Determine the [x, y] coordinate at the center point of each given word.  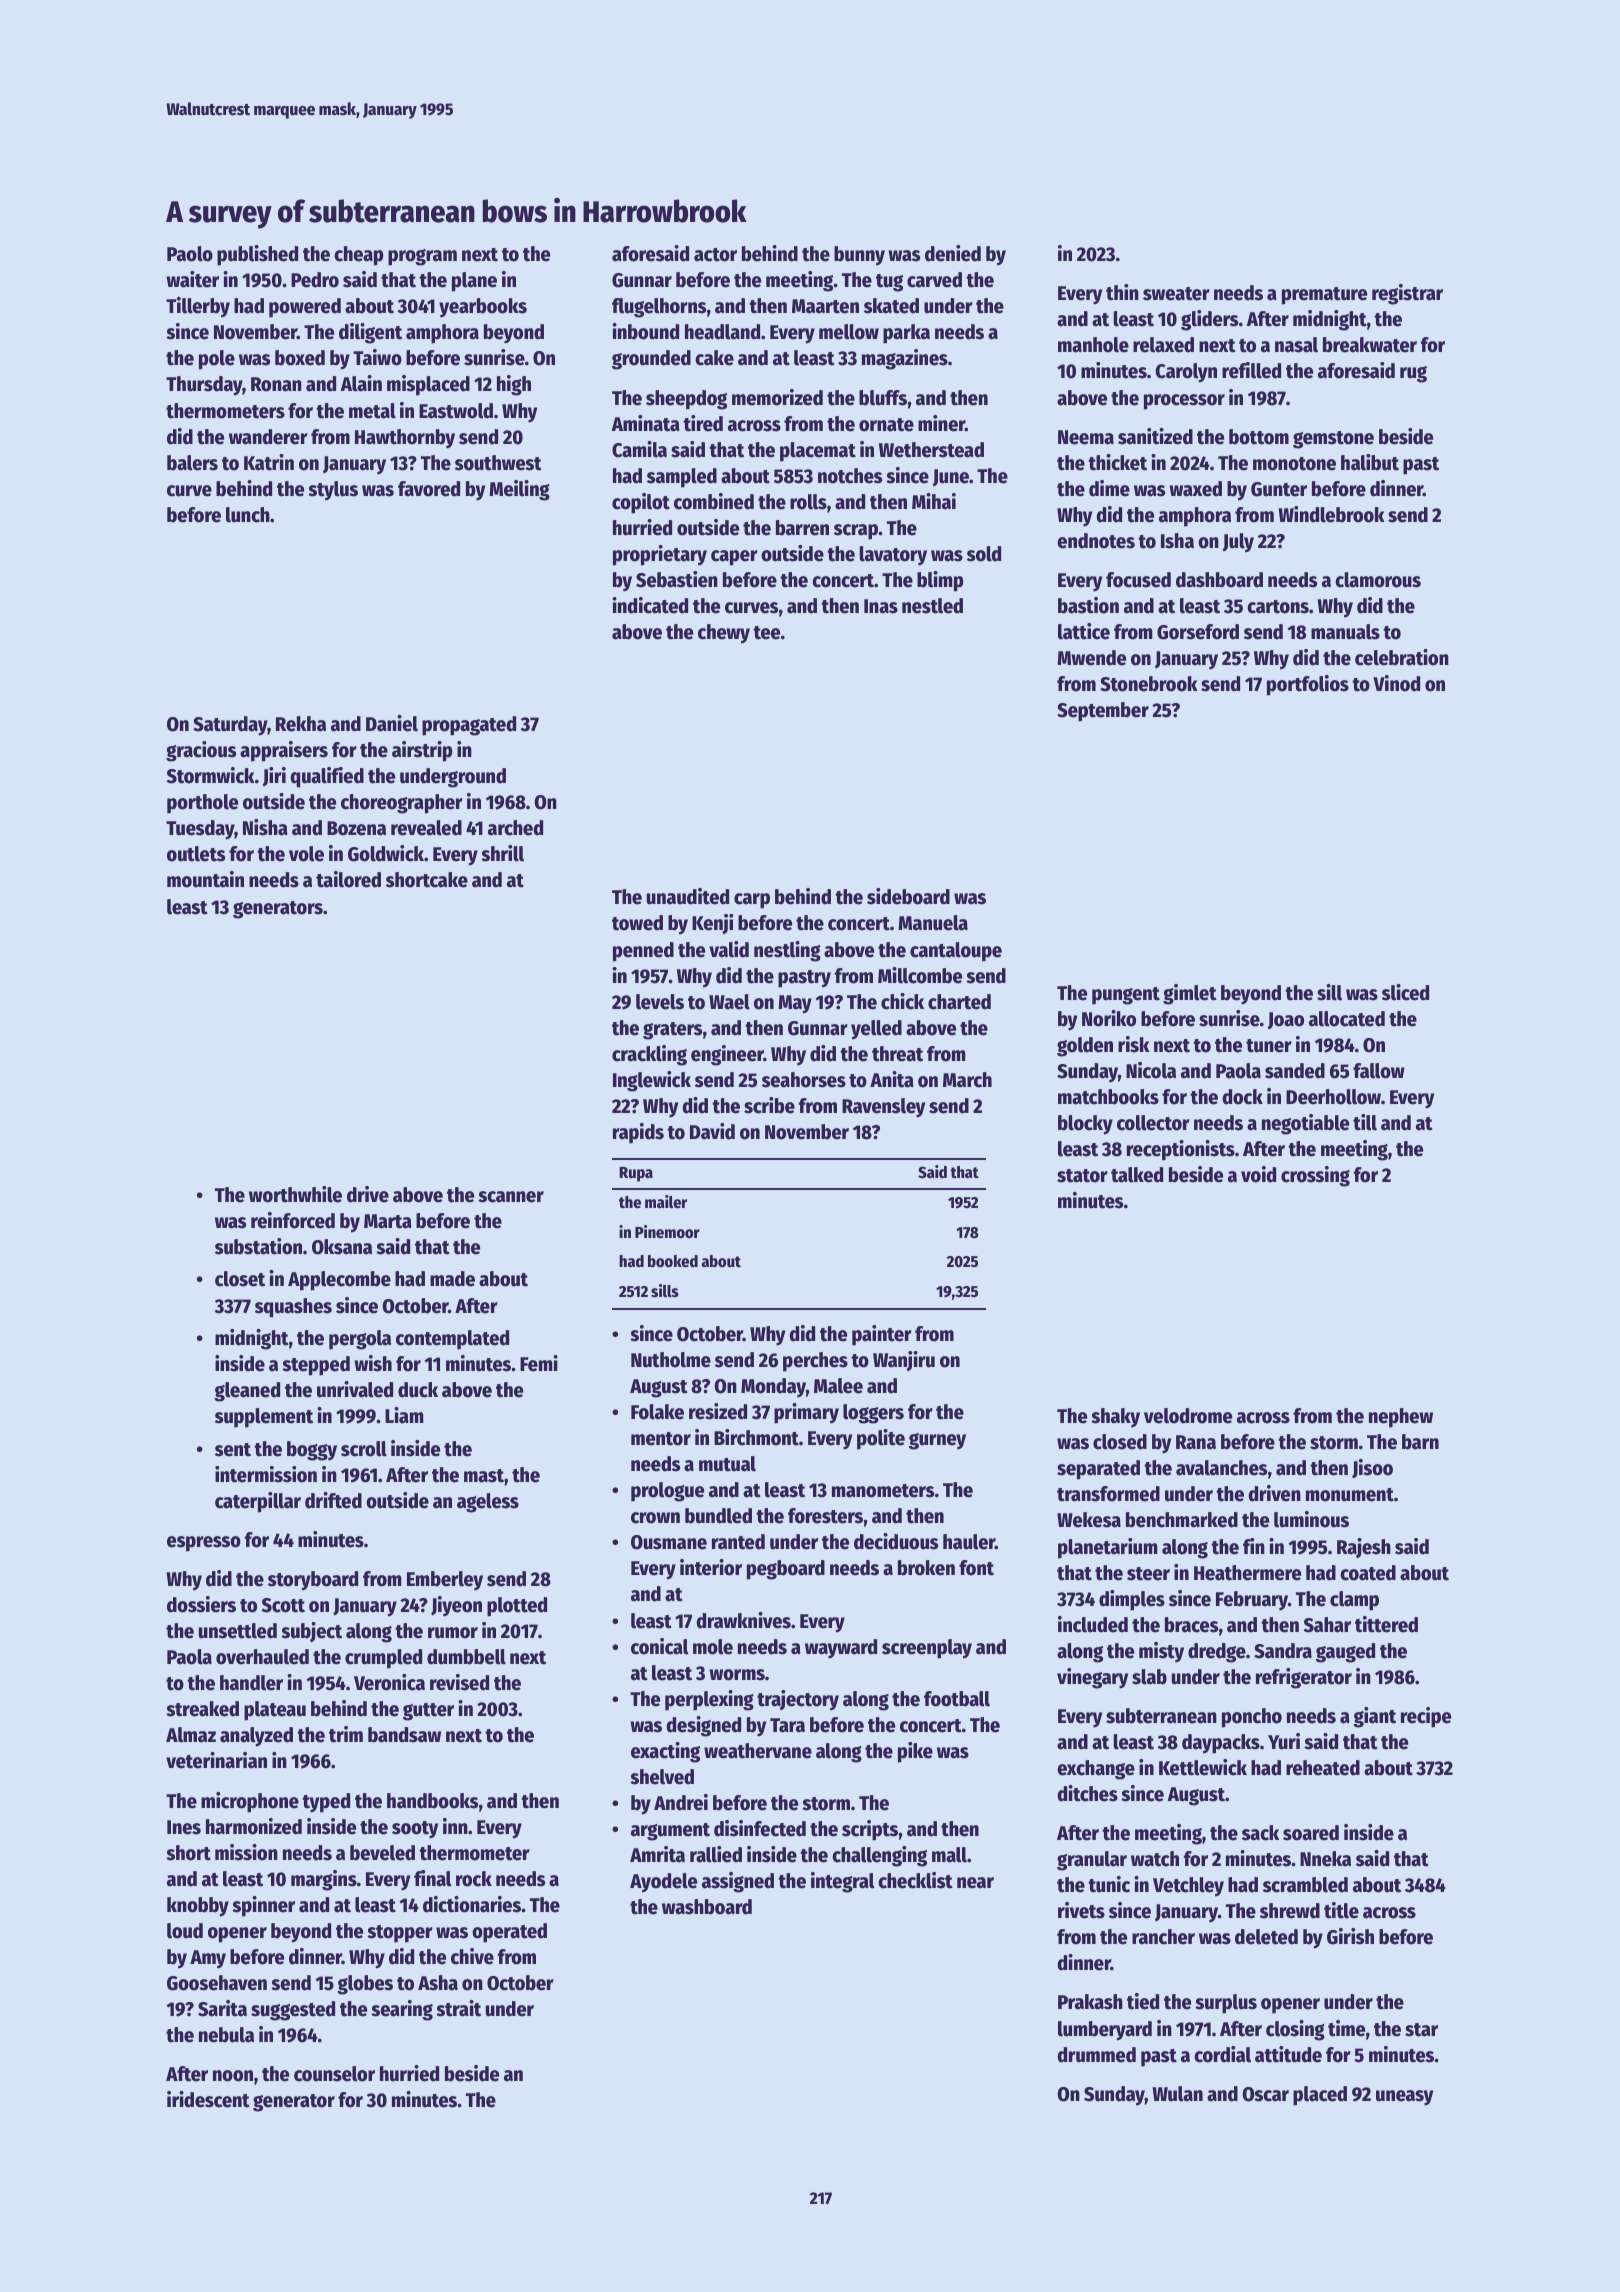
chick [902, 1001]
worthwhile [295, 1194]
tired [703, 423]
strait [458, 2008]
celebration [1402, 657]
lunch [248, 515]
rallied [716, 1854]
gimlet [1190, 994]
